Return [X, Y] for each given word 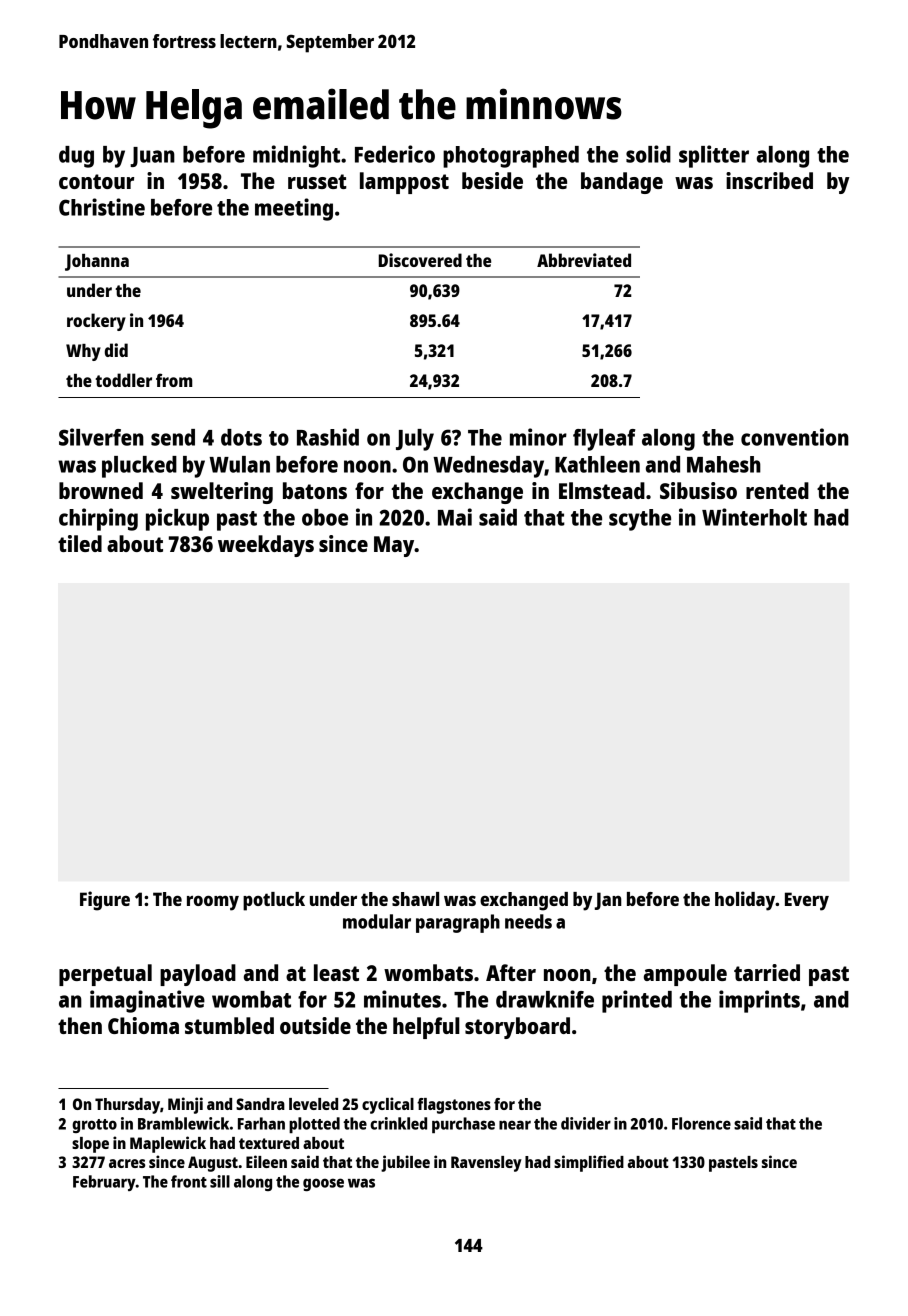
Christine [102, 207]
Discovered [420, 260]
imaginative [147, 1001]
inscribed [769, 180]
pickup [177, 519]
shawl [415, 899]
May [394, 546]
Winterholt [754, 517]
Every [807, 901]
